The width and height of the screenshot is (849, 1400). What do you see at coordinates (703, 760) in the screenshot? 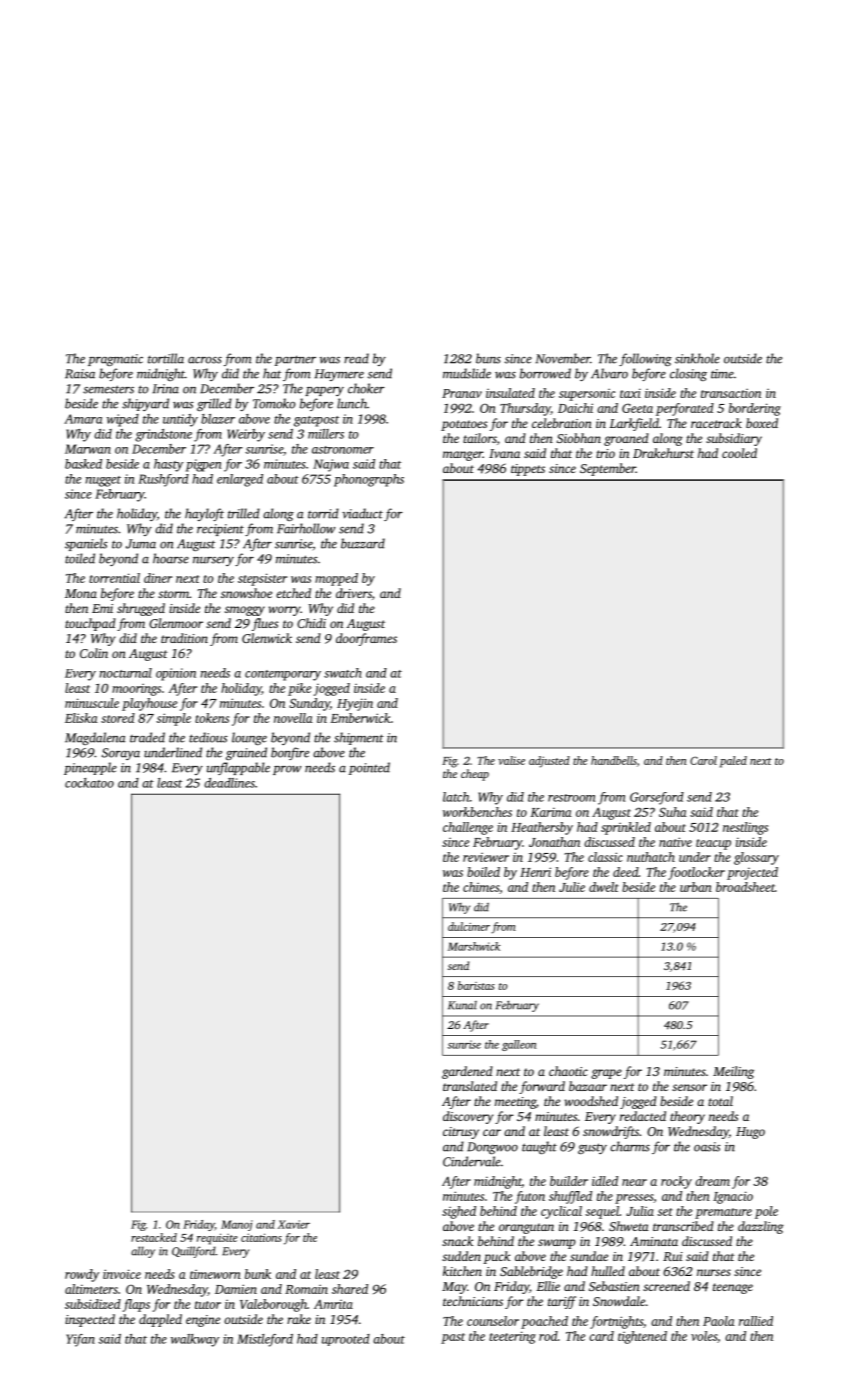
I see `Carol` at bounding box center [703, 760].
